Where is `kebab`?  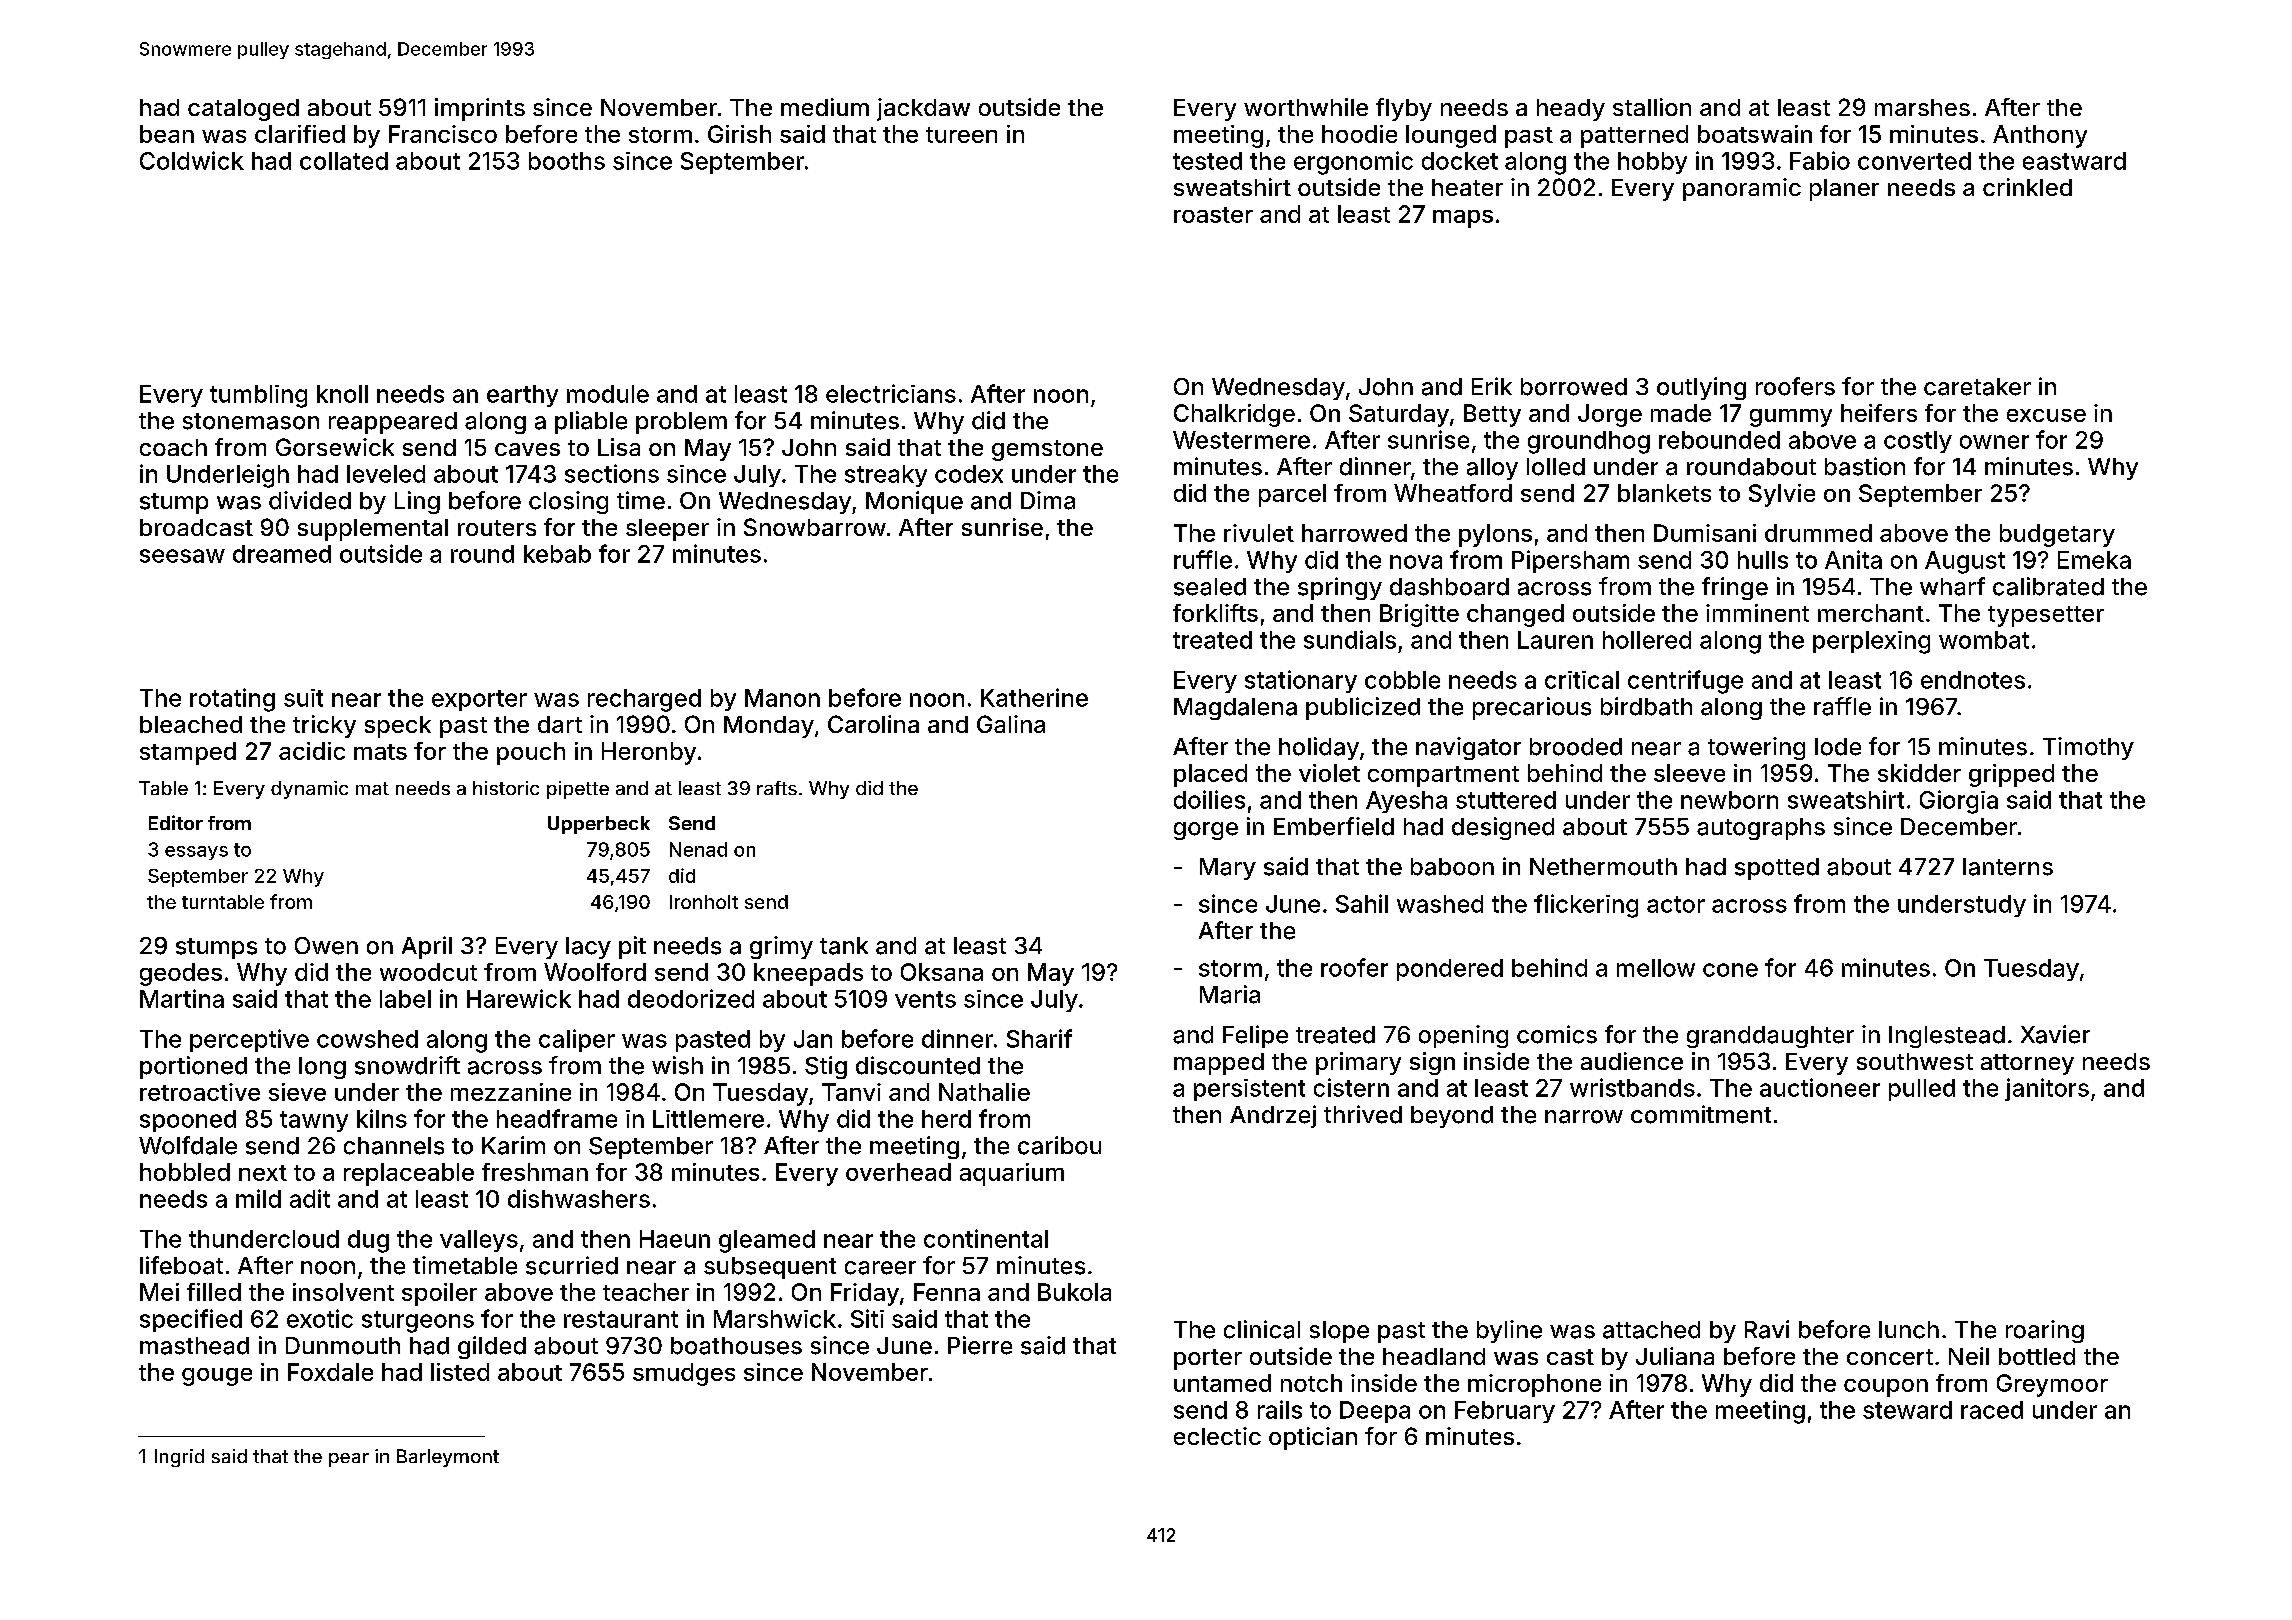 kebab is located at coordinates (557, 554).
